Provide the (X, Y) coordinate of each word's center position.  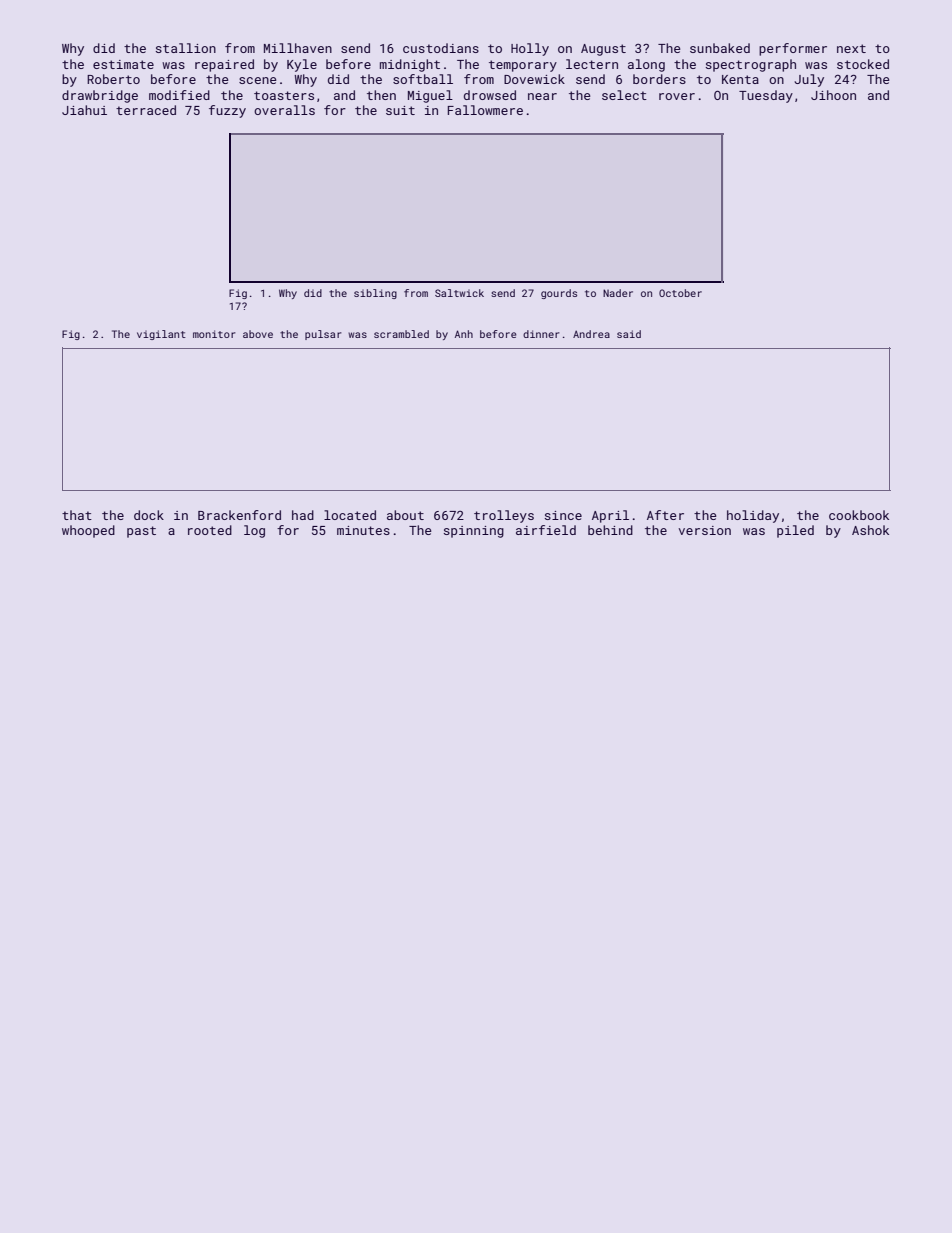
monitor (214, 334)
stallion (186, 48)
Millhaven (298, 48)
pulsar (323, 335)
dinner (541, 334)
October (680, 293)
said (629, 334)
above (258, 334)
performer (793, 49)
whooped (88, 531)
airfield (546, 530)
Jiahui (84, 110)
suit (400, 110)
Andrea (591, 334)
